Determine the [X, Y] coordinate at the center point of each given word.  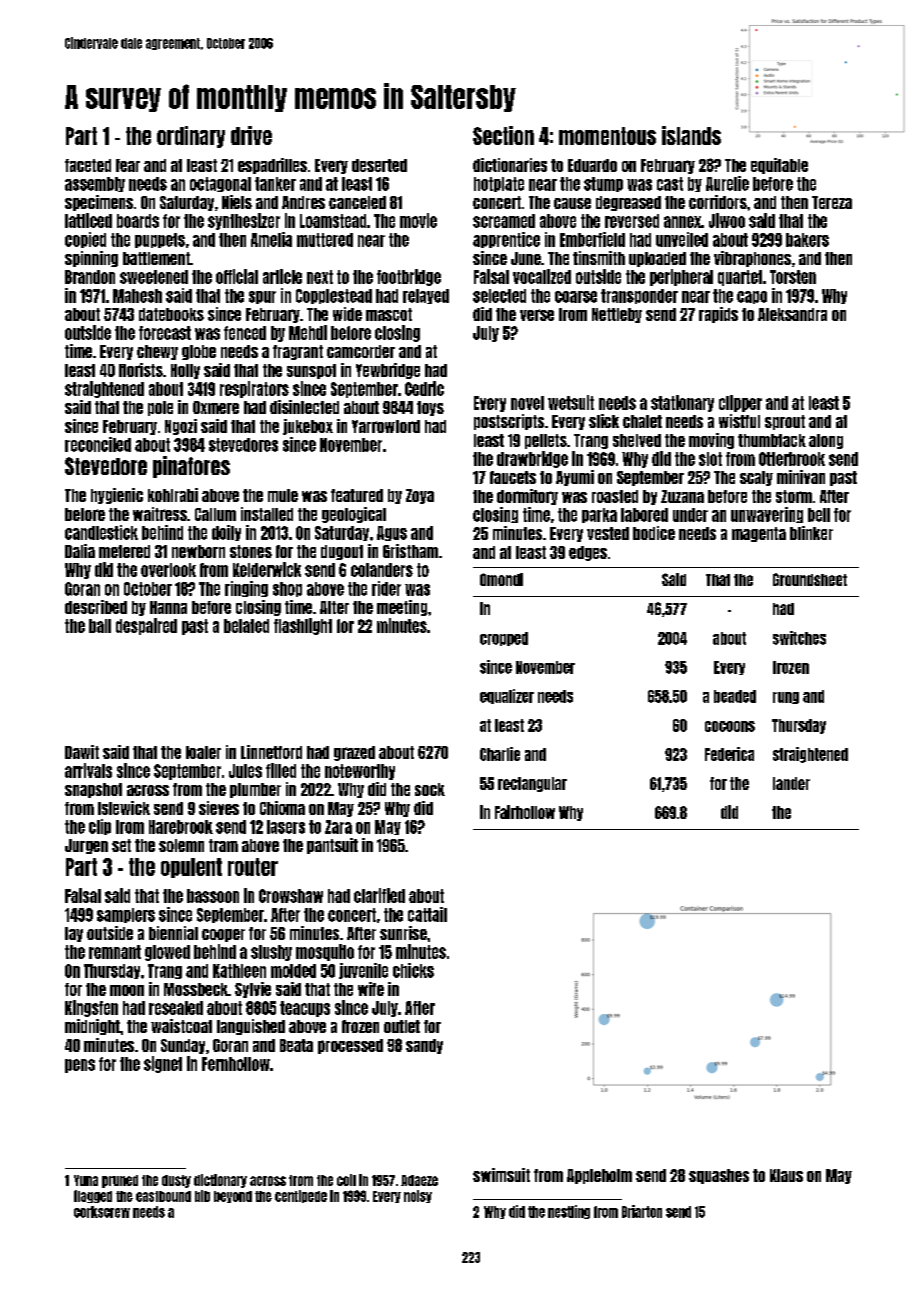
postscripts [509, 422]
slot [710, 459]
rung [786, 698]
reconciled [98, 444]
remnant [115, 952]
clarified [379, 895]
